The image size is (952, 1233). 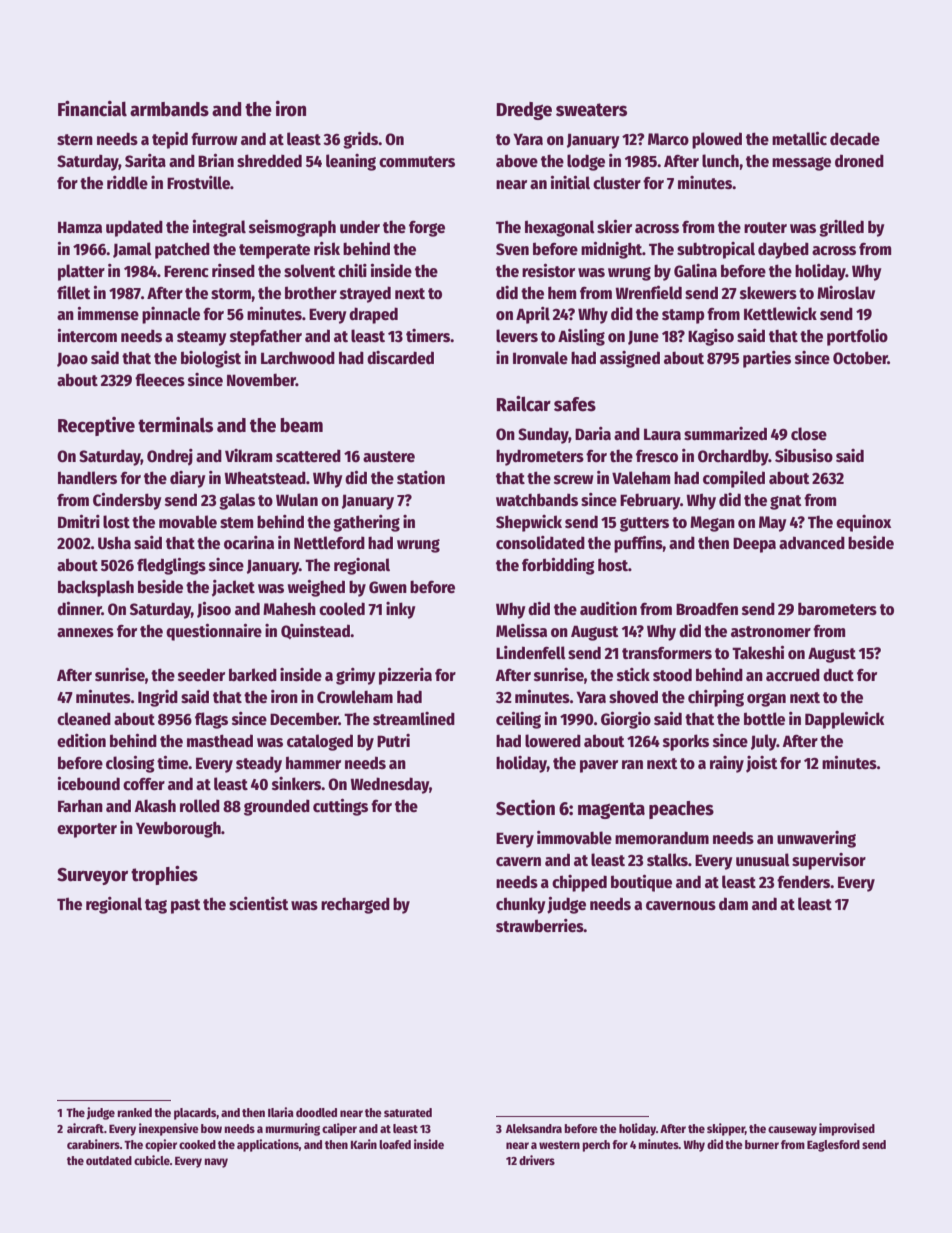 I want to click on Shepwick, so click(x=529, y=523).
